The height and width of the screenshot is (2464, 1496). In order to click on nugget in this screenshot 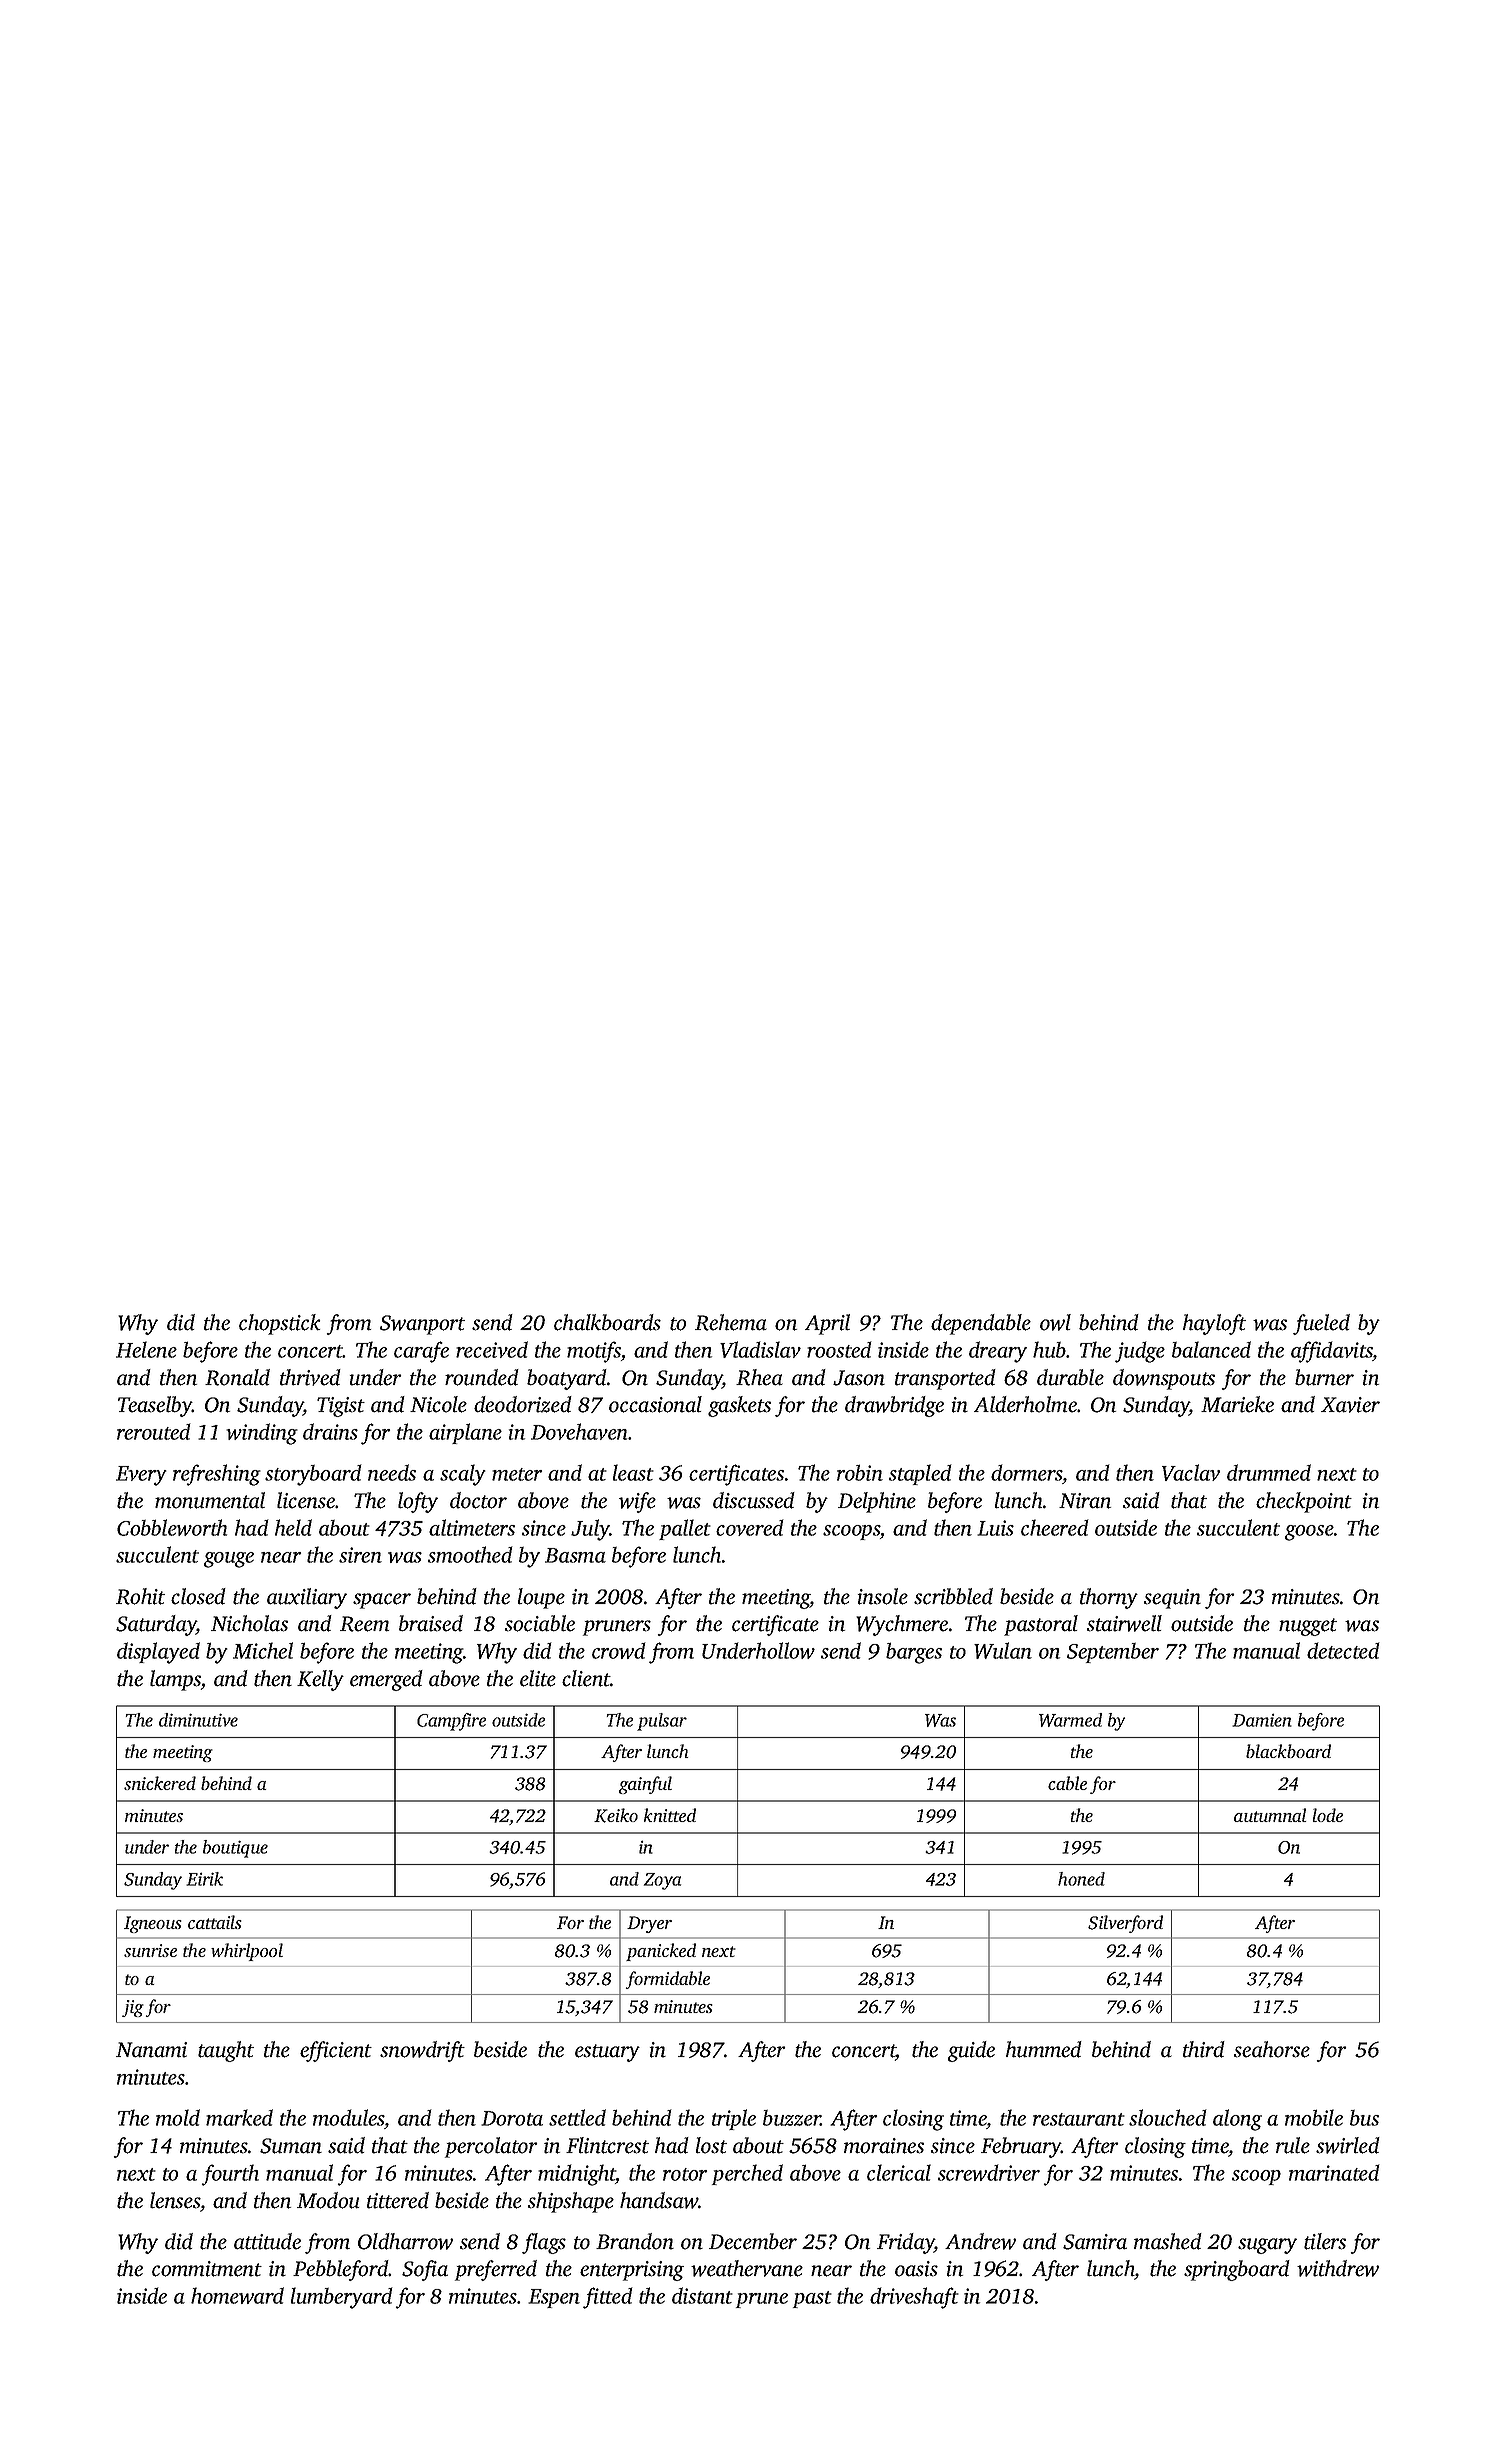, I will do `click(1308, 1627)`.
